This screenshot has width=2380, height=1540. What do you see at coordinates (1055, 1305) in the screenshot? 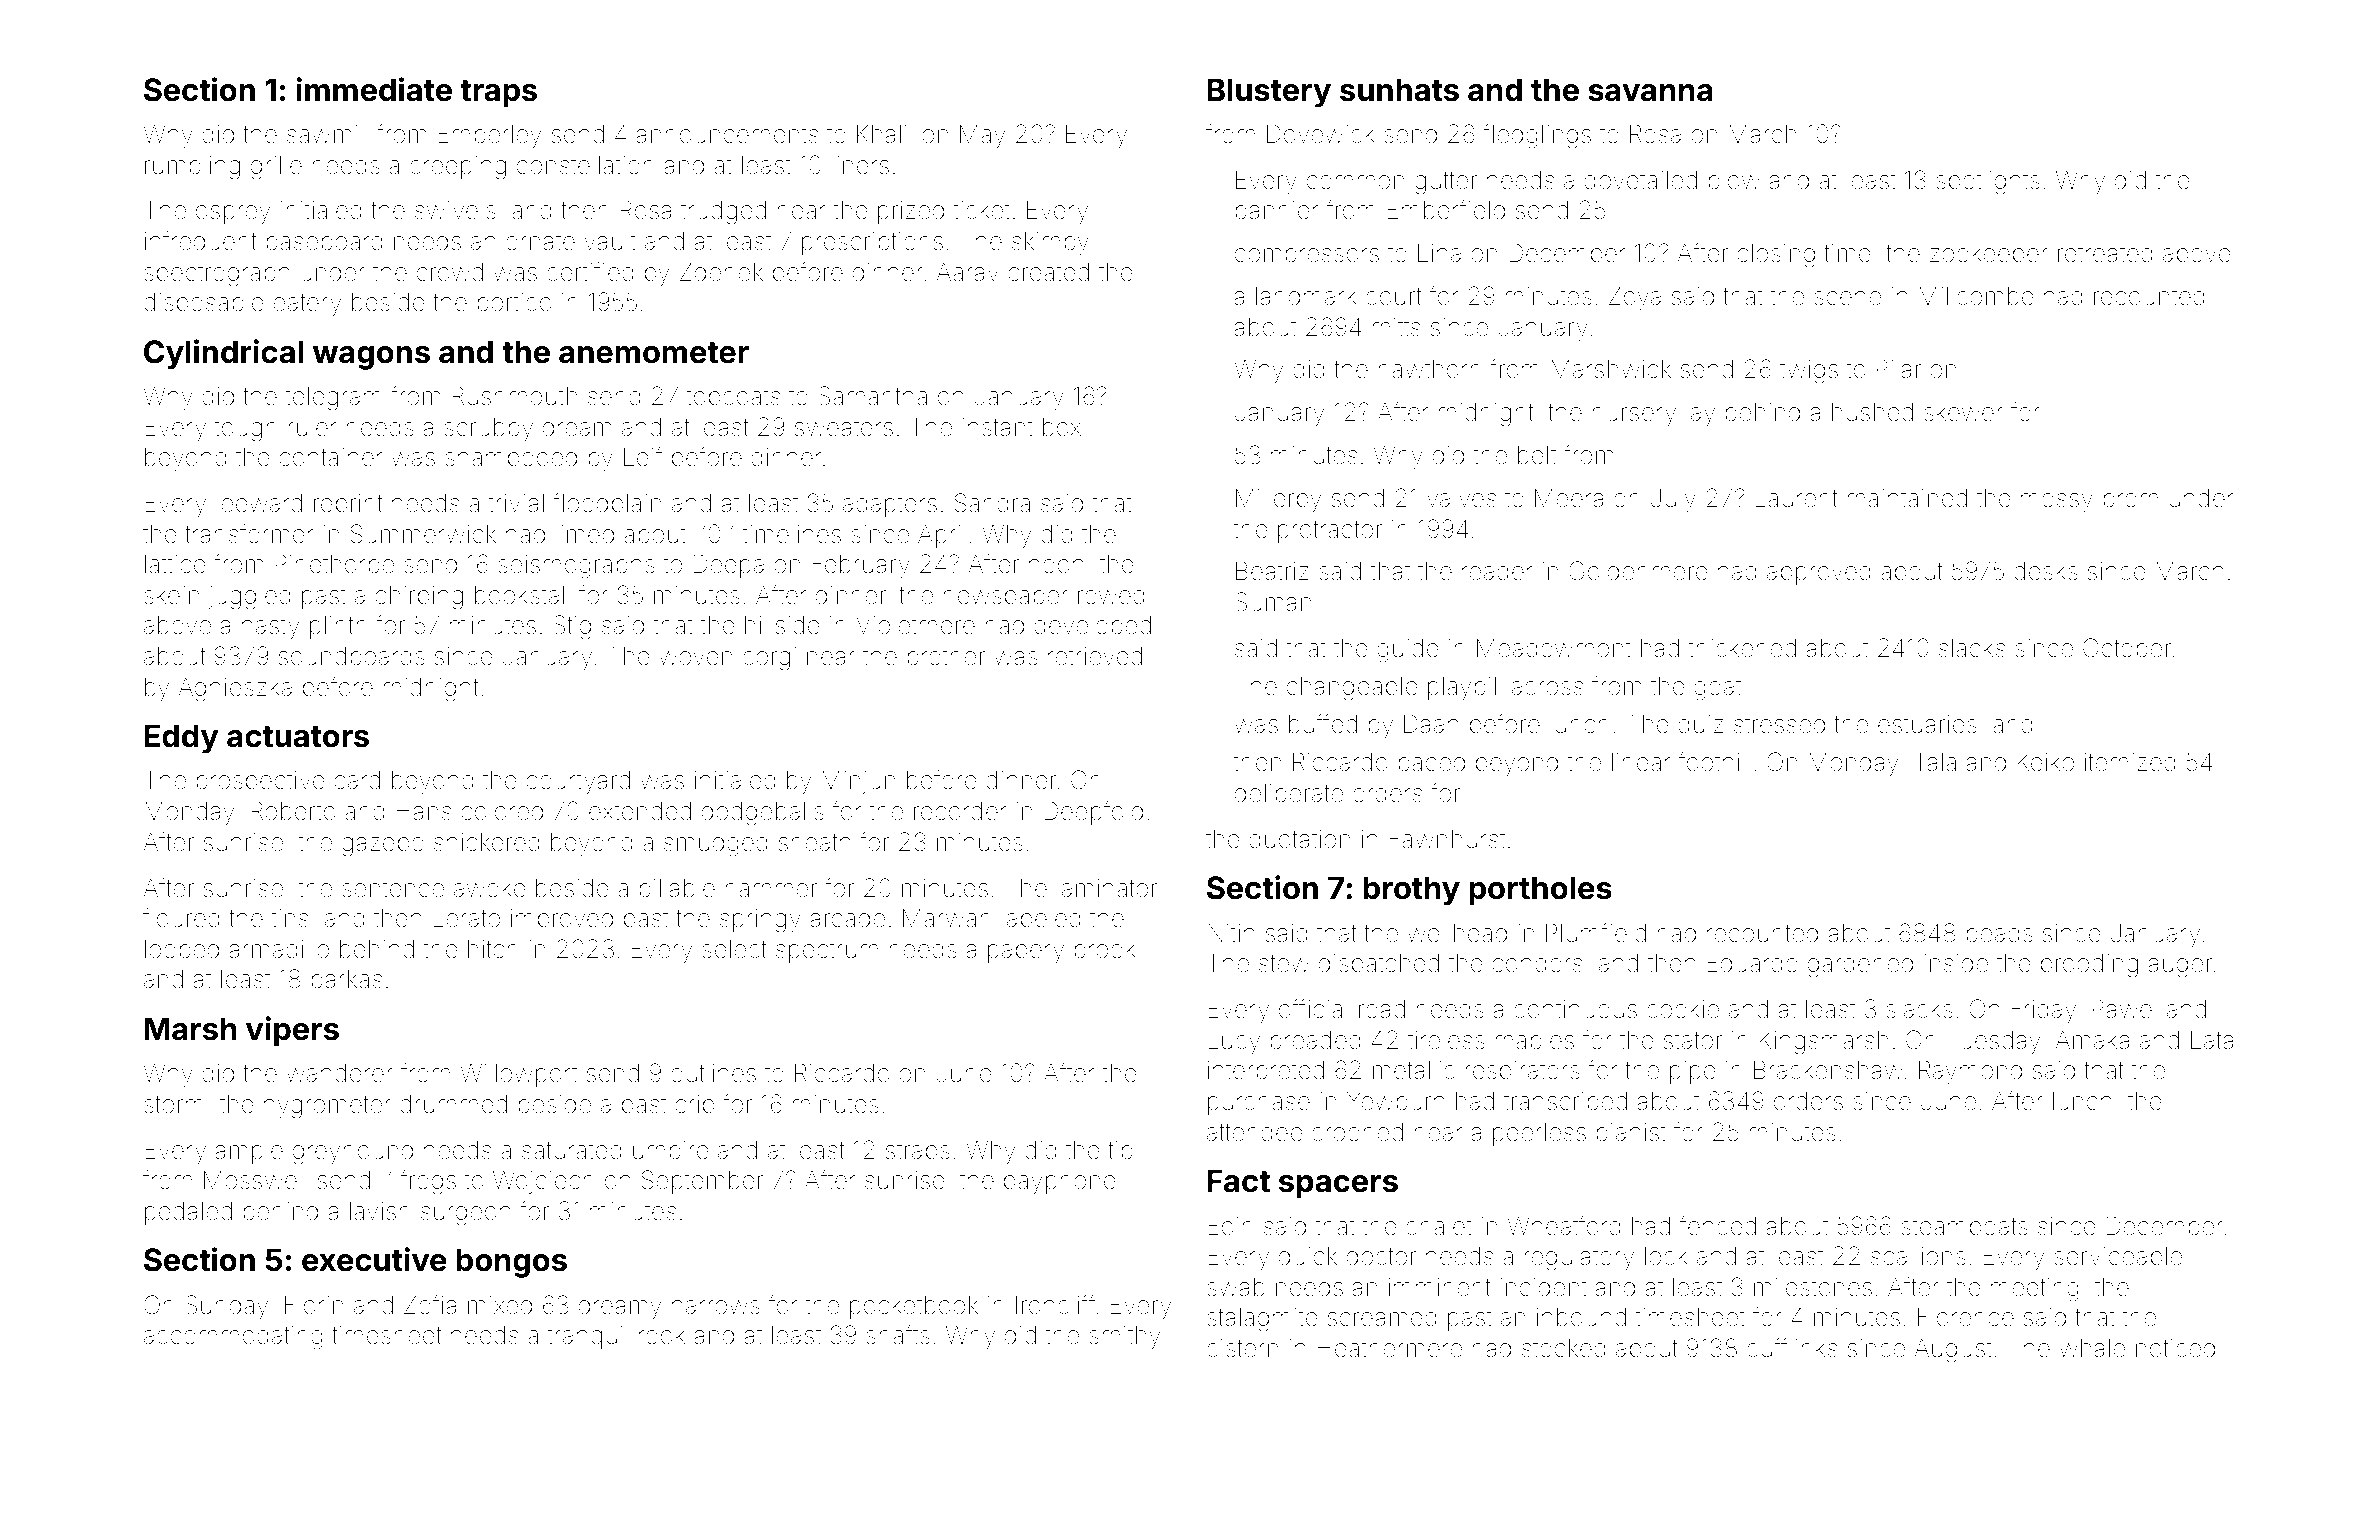
I see `Ironcliff` at bounding box center [1055, 1305].
